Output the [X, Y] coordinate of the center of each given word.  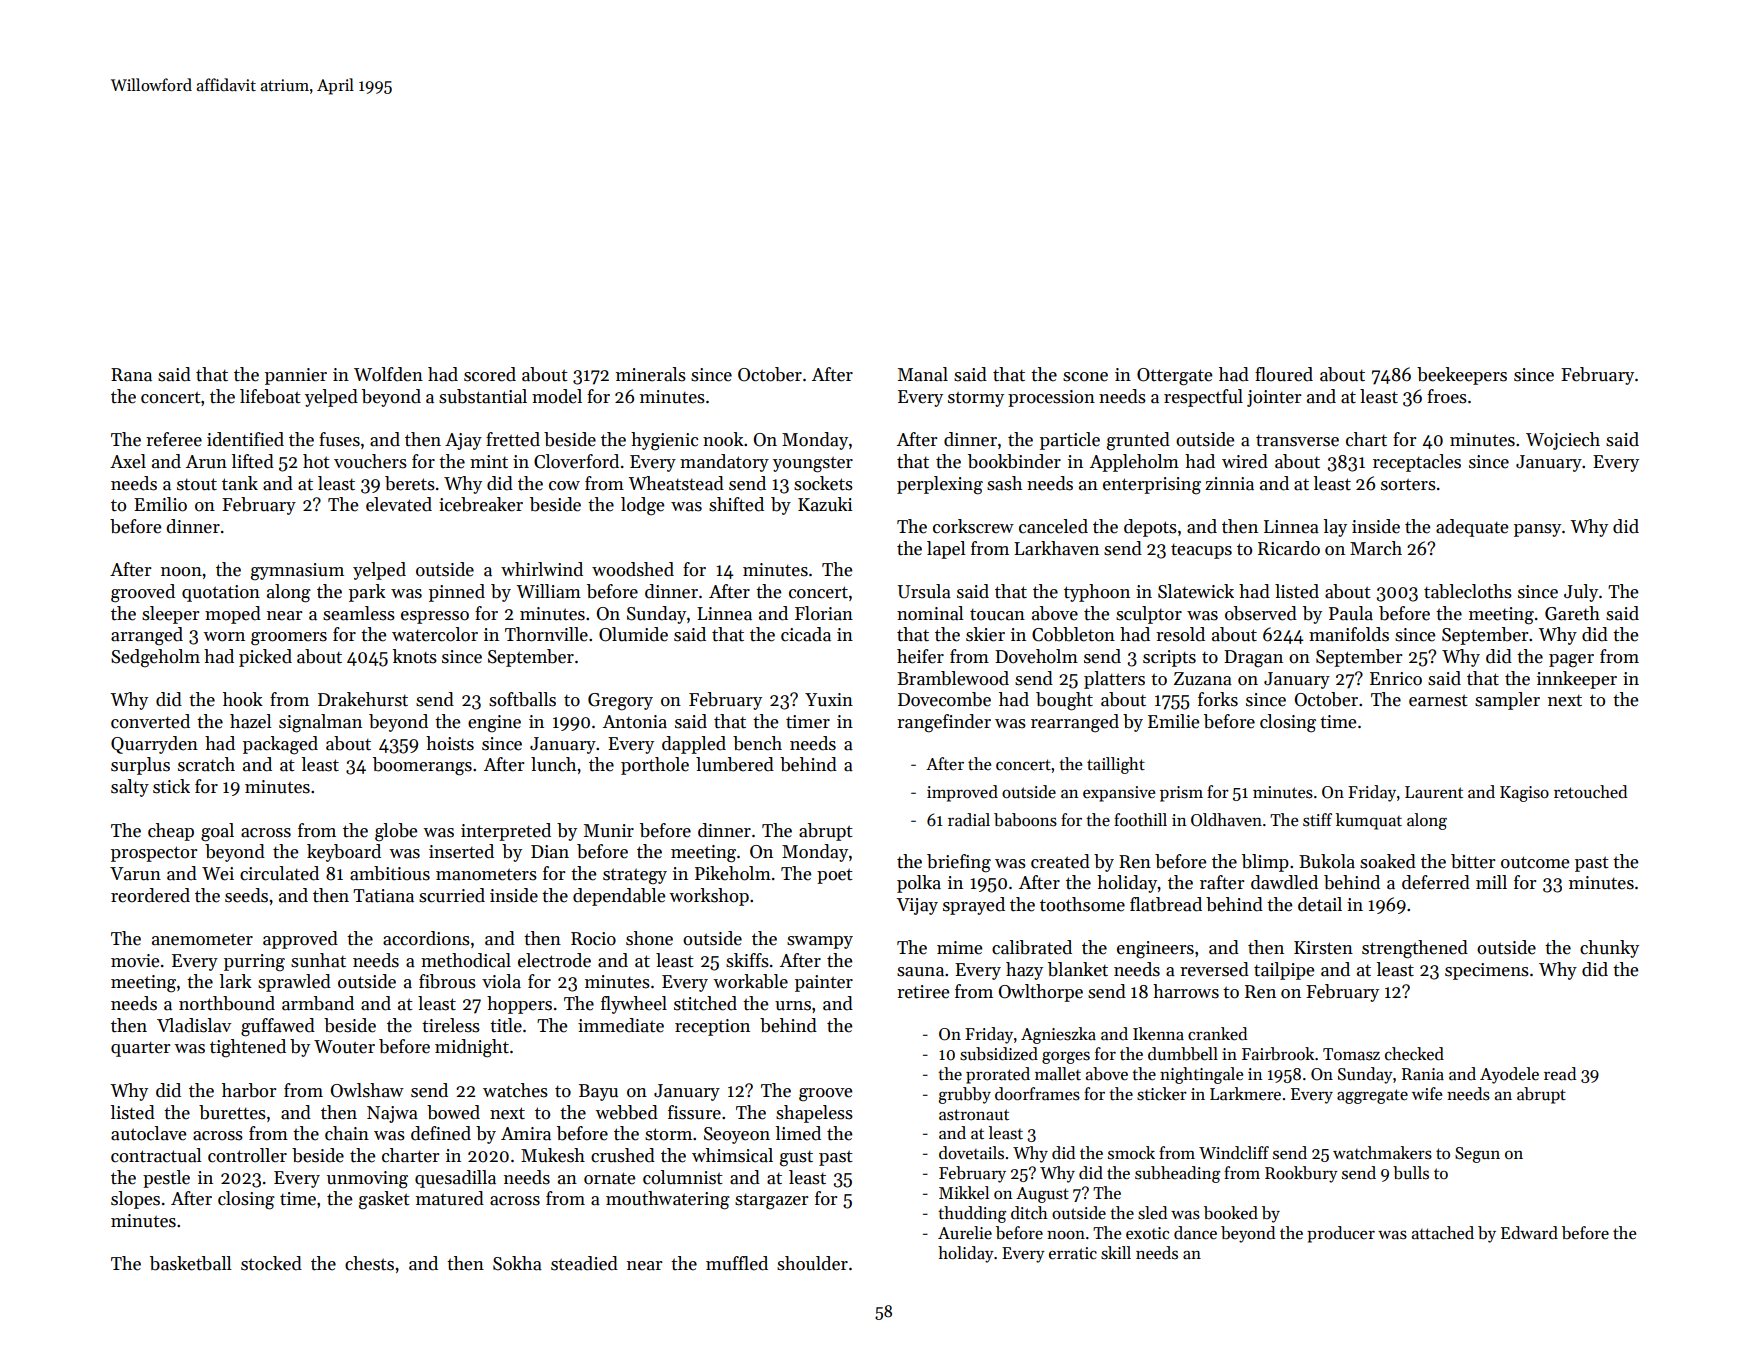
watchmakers [1382, 1153]
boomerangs [422, 766]
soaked [1388, 861]
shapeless [814, 1114]
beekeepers [1462, 376]
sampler [1507, 701]
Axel [128, 461]
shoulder [812, 1263]
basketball [191, 1263]
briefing [959, 863]
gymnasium [297, 572]
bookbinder [1014, 461]
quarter [141, 1049]
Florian [824, 613]
